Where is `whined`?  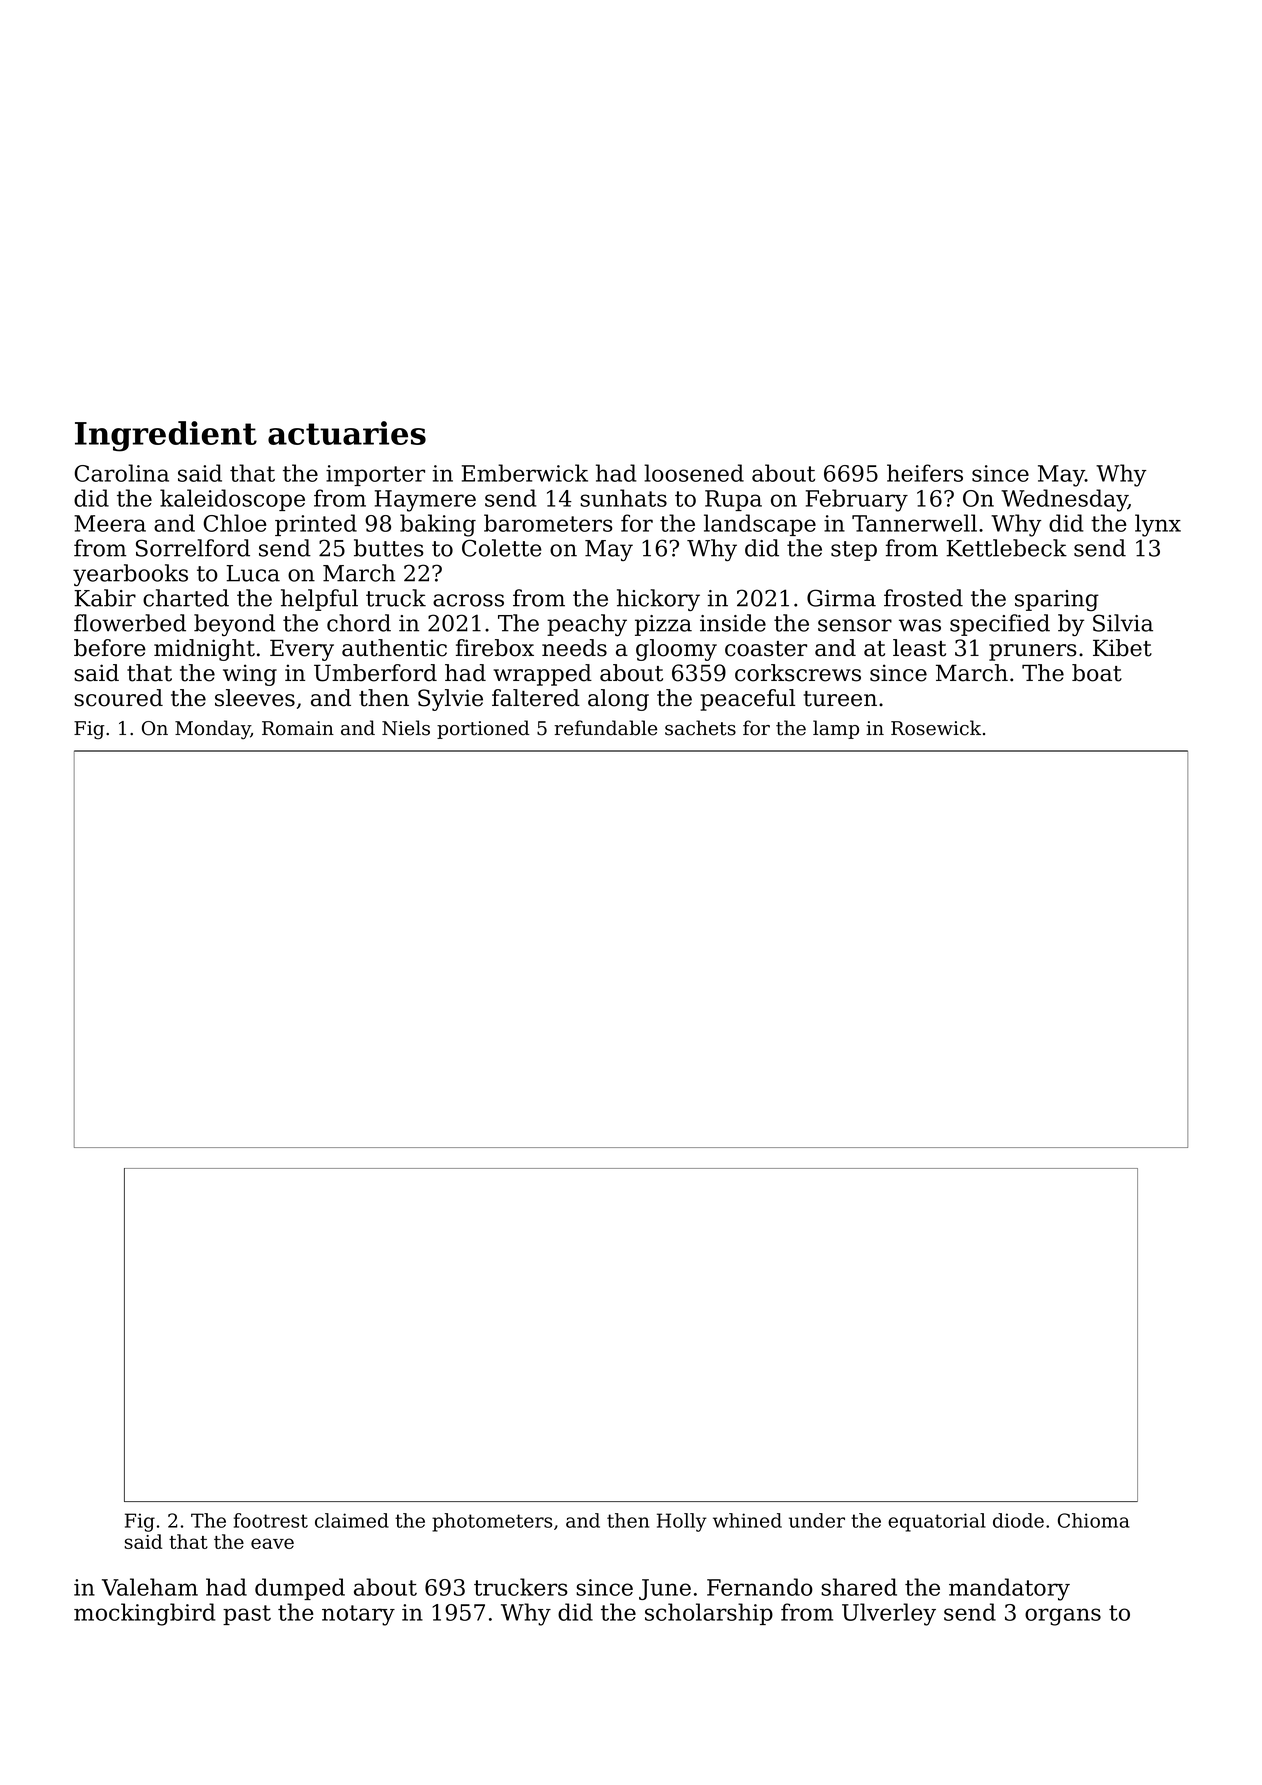
whined is located at coordinates (747, 1520).
